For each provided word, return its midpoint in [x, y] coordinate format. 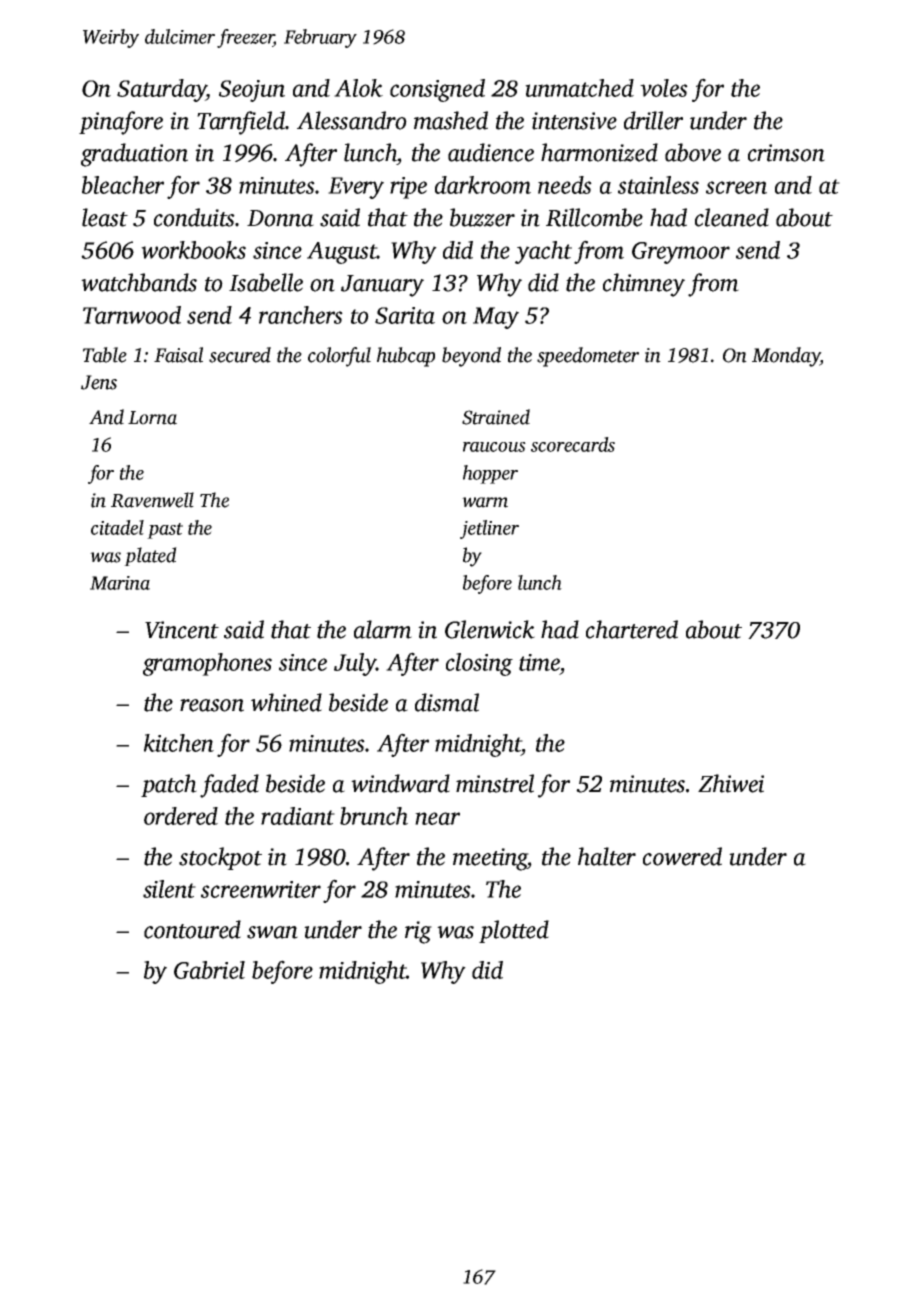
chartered [632, 629]
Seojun [252, 91]
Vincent [182, 630]
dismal [447, 702]
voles [664, 88]
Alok [358, 88]
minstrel [495, 783]
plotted [514, 931]
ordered [181, 816]
